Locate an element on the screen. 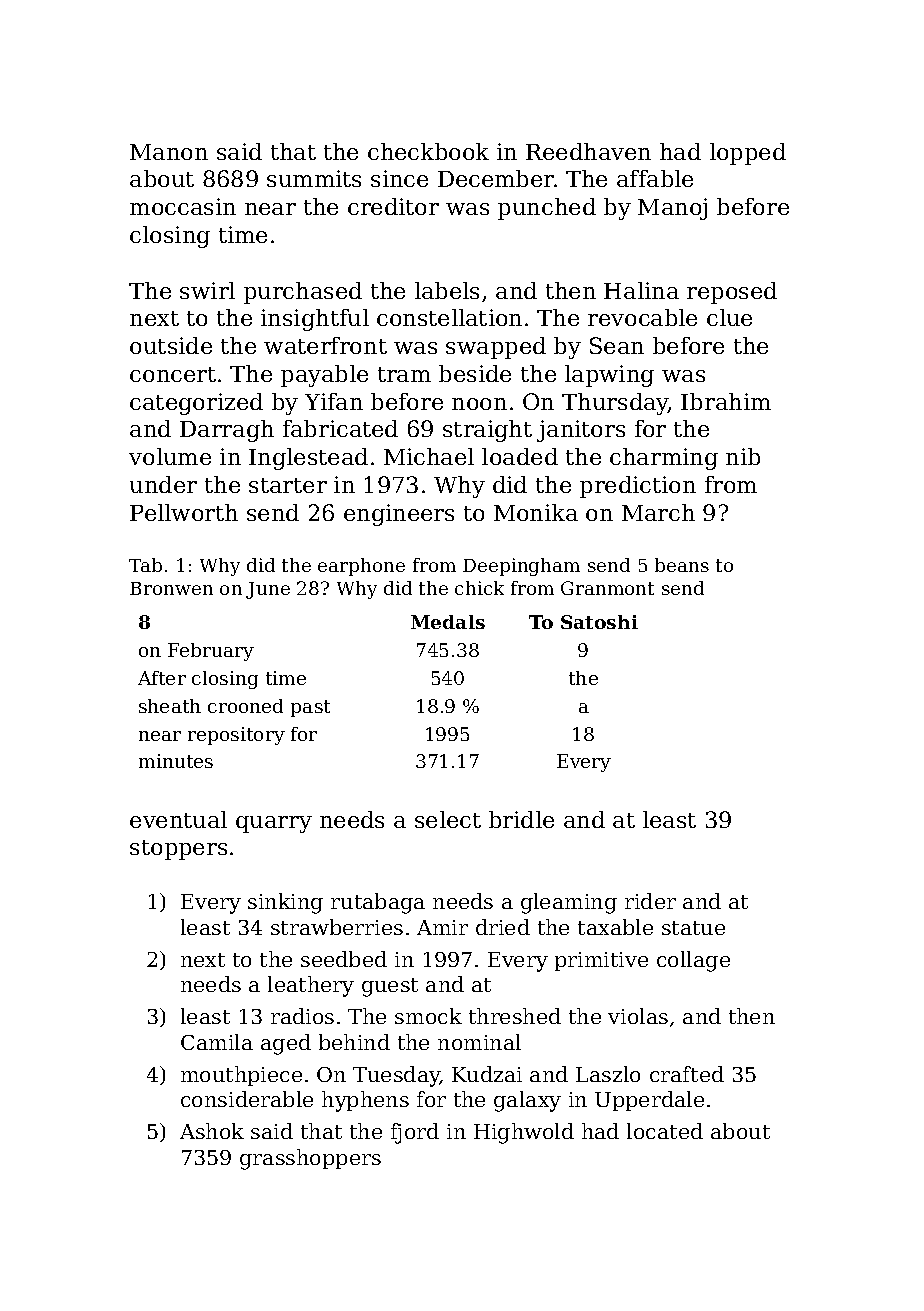 The height and width of the screenshot is (1311, 924). Thursday is located at coordinates (615, 404).
